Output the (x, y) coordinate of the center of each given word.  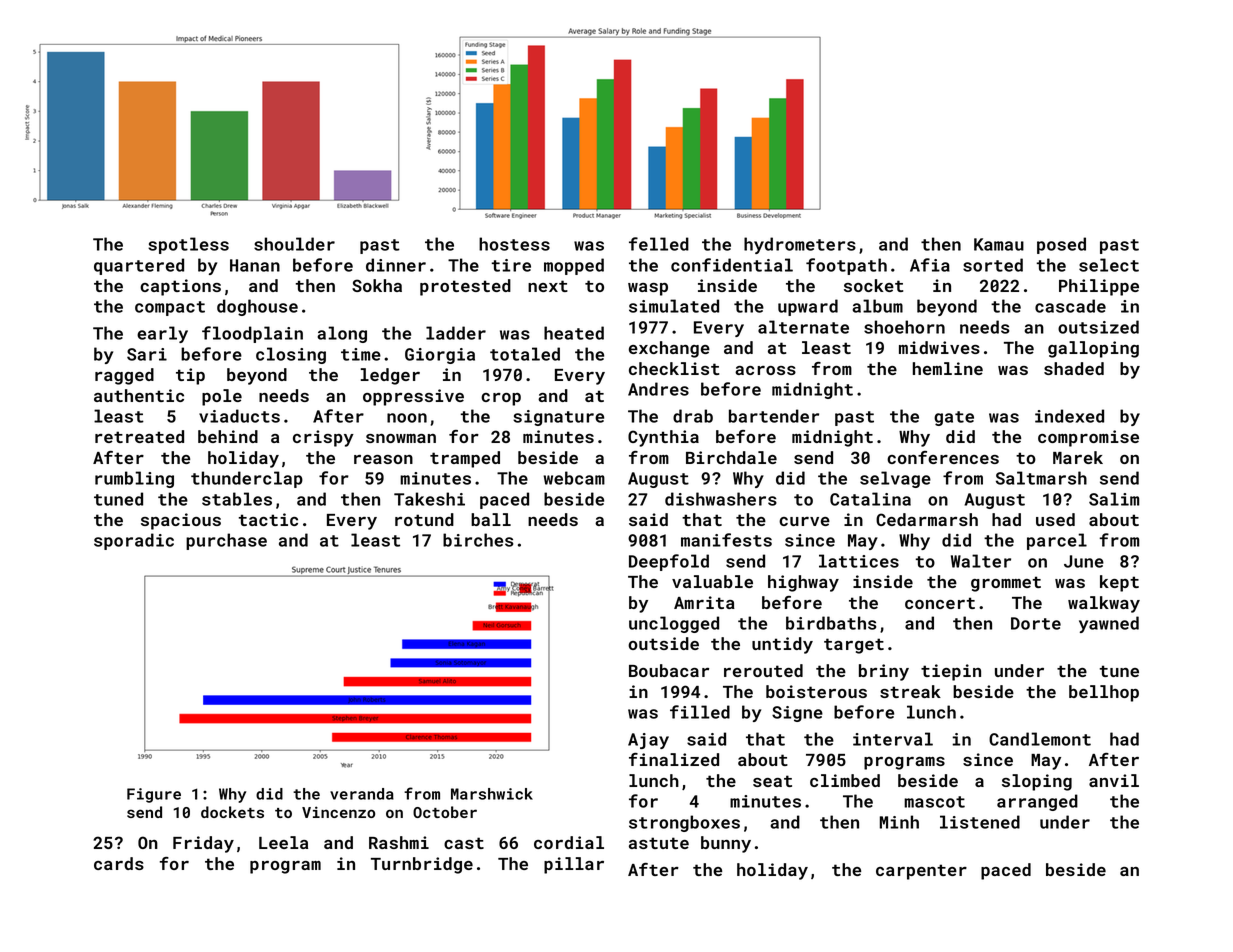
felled (659, 244)
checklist (674, 368)
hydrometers (800, 245)
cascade (1070, 306)
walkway (1104, 604)
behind (228, 436)
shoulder (294, 244)
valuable (712, 581)
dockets (232, 812)
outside (663, 643)
